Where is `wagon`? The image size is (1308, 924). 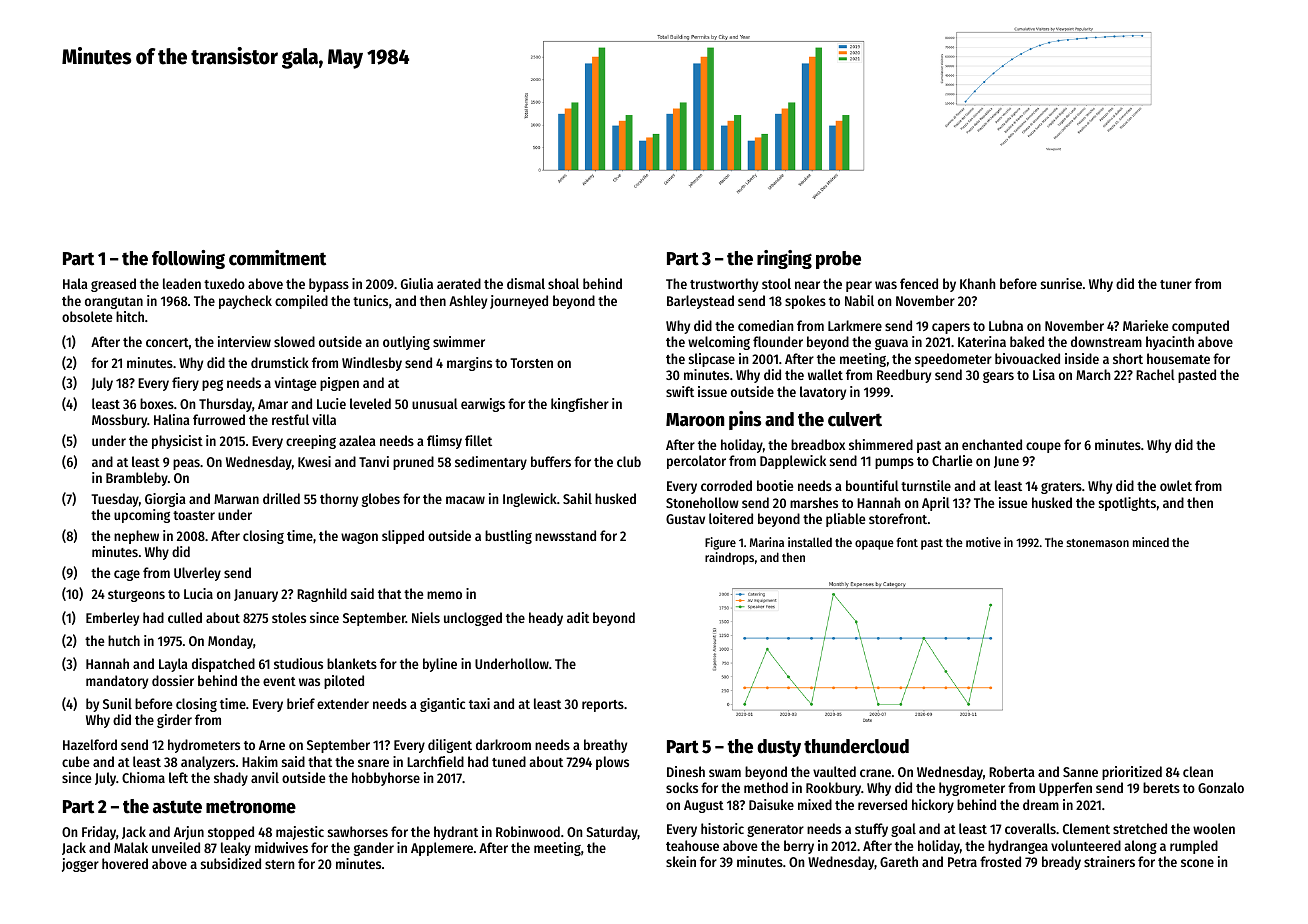
wagon is located at coordinates (359, 538).
